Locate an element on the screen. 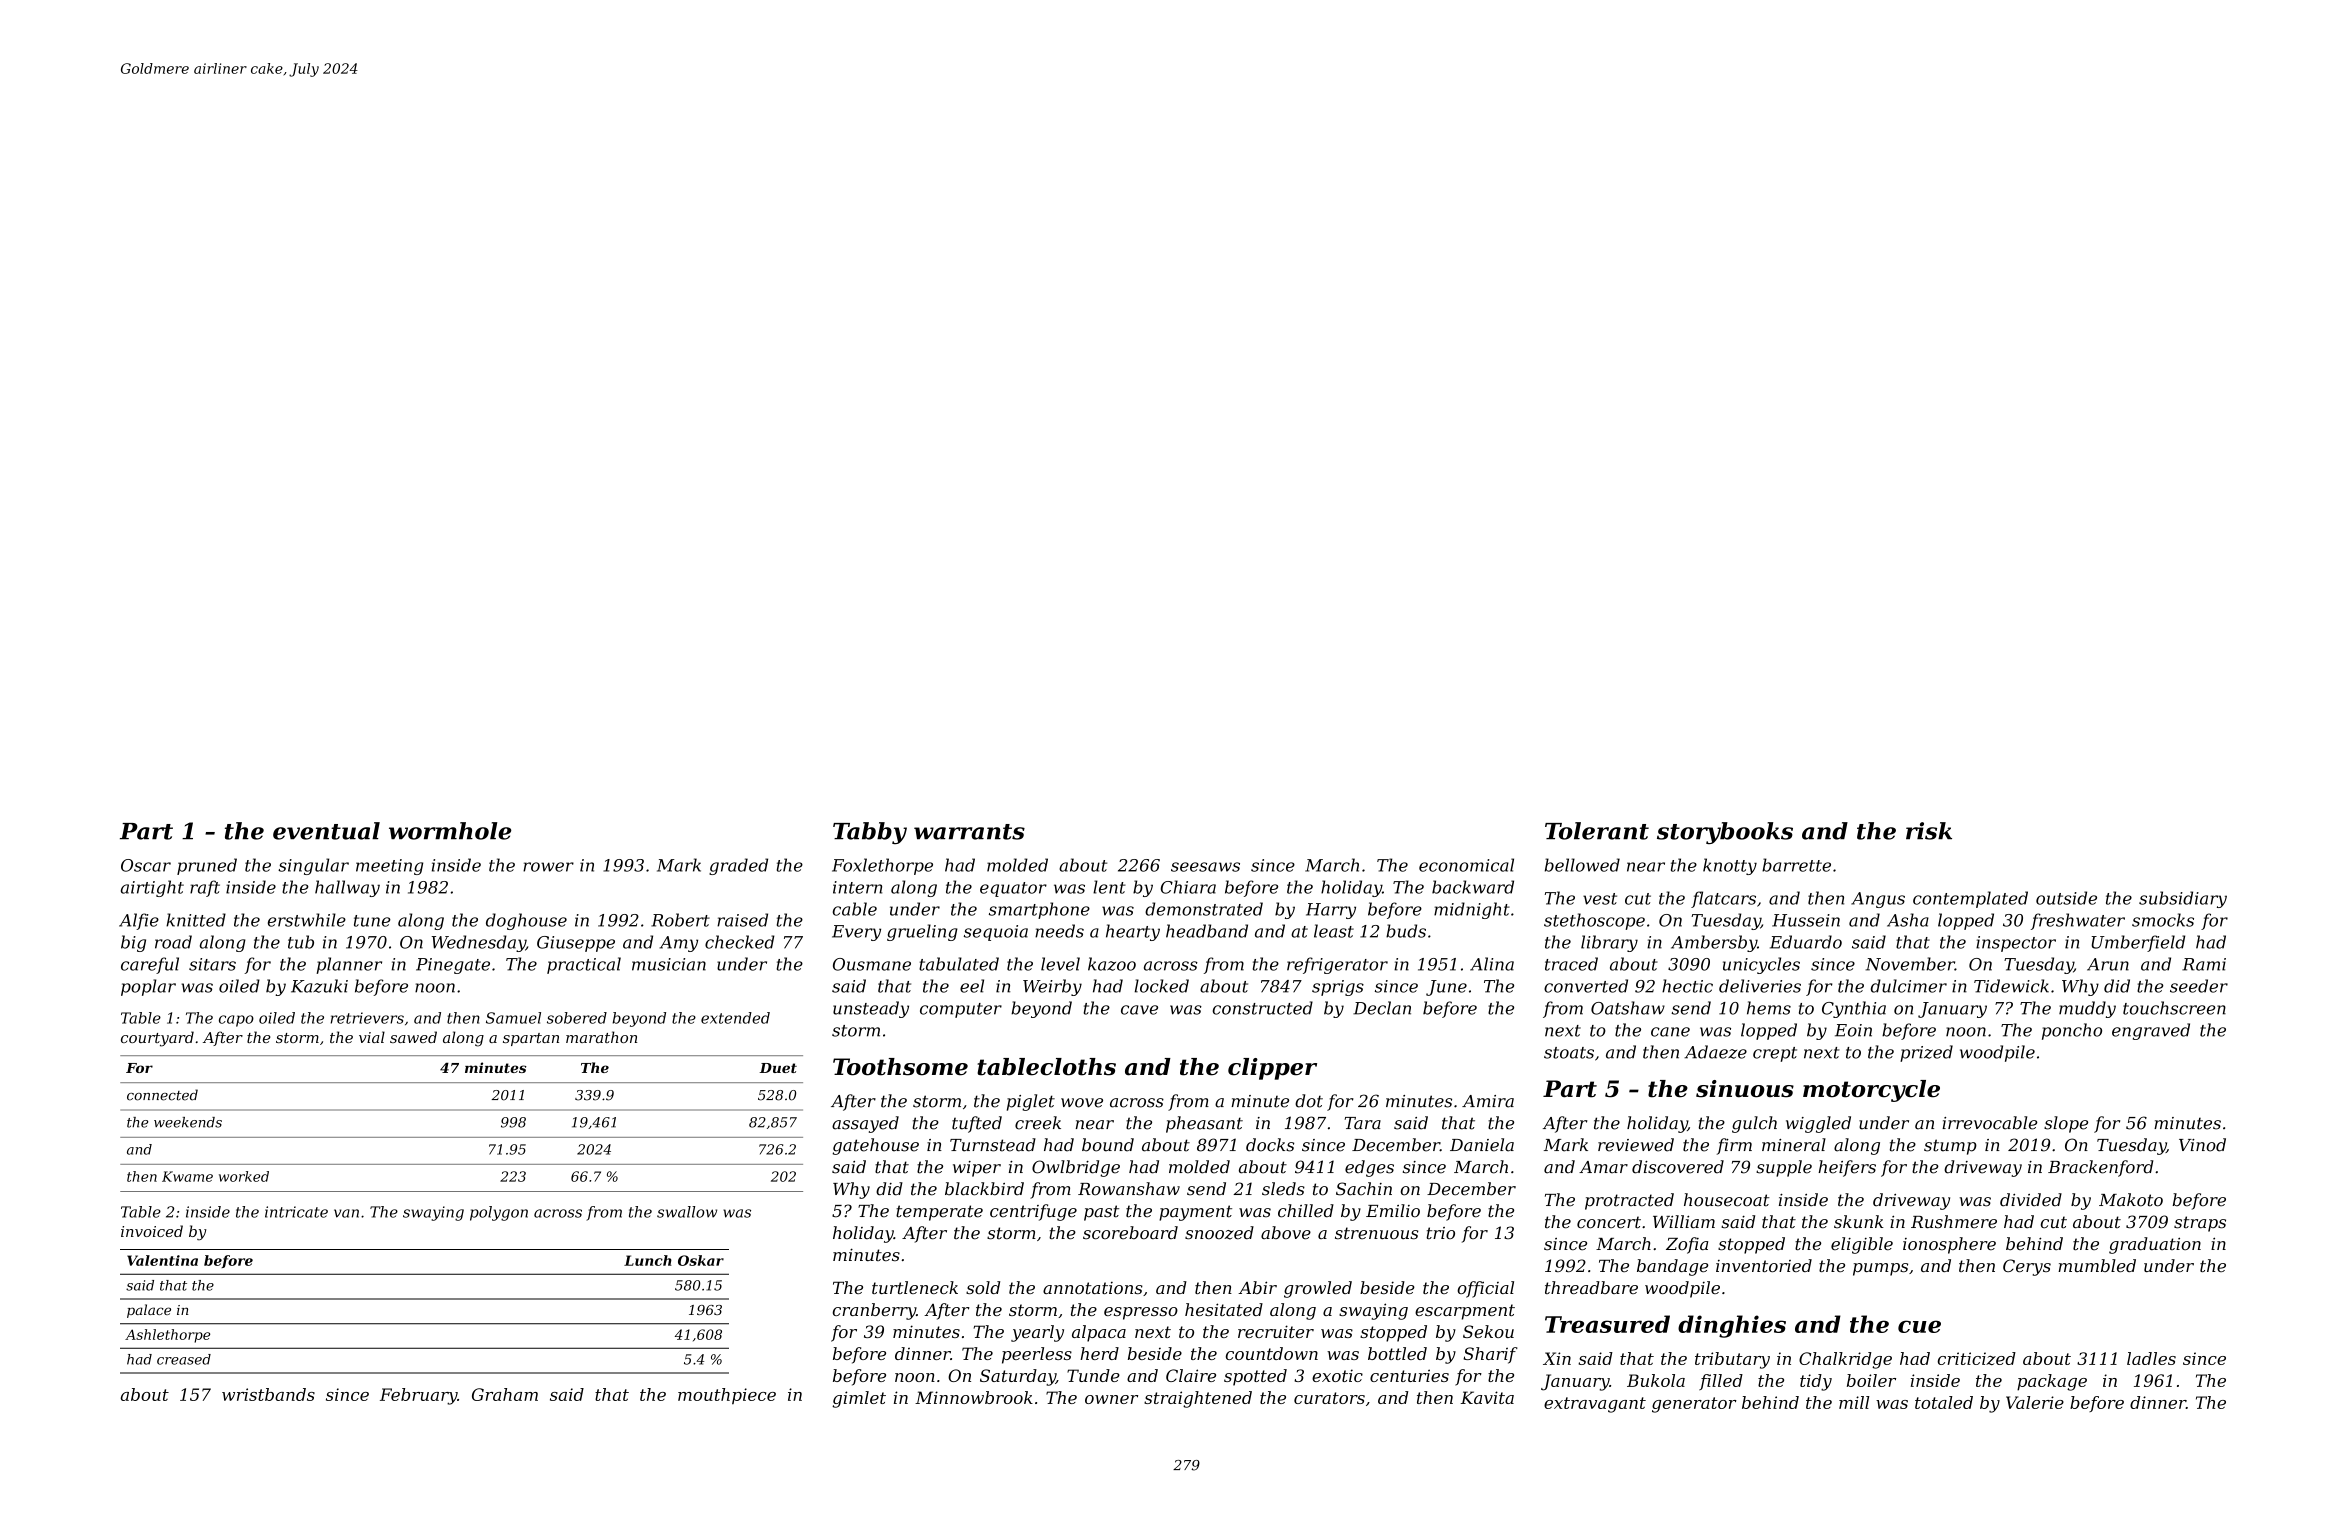 Image resolution: width=2347 pixels, height=1519 pixels. Tabby is located at coordinates (870, 833).
